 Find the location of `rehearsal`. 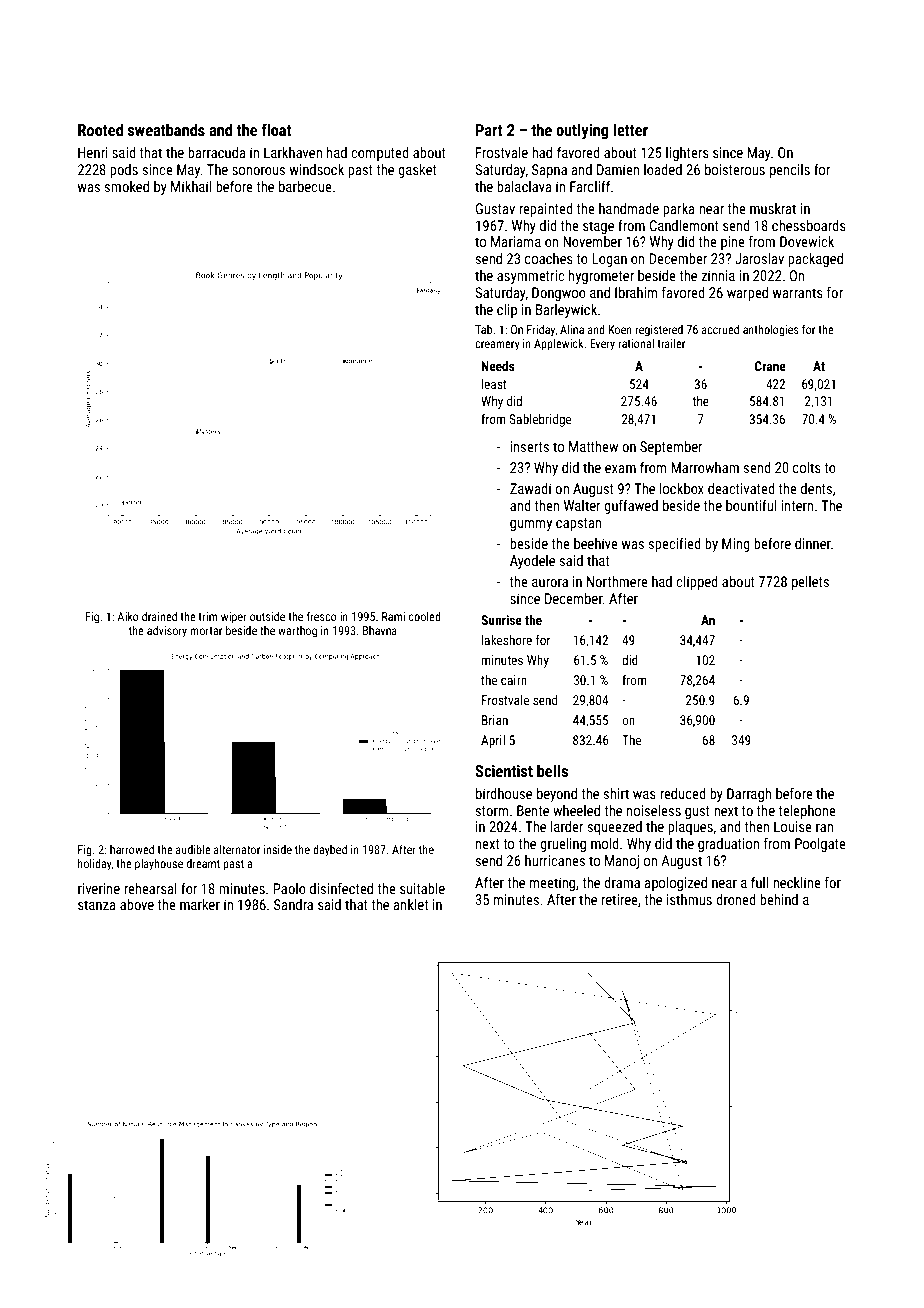

rehearsal is located at coordinates (150, 888).
